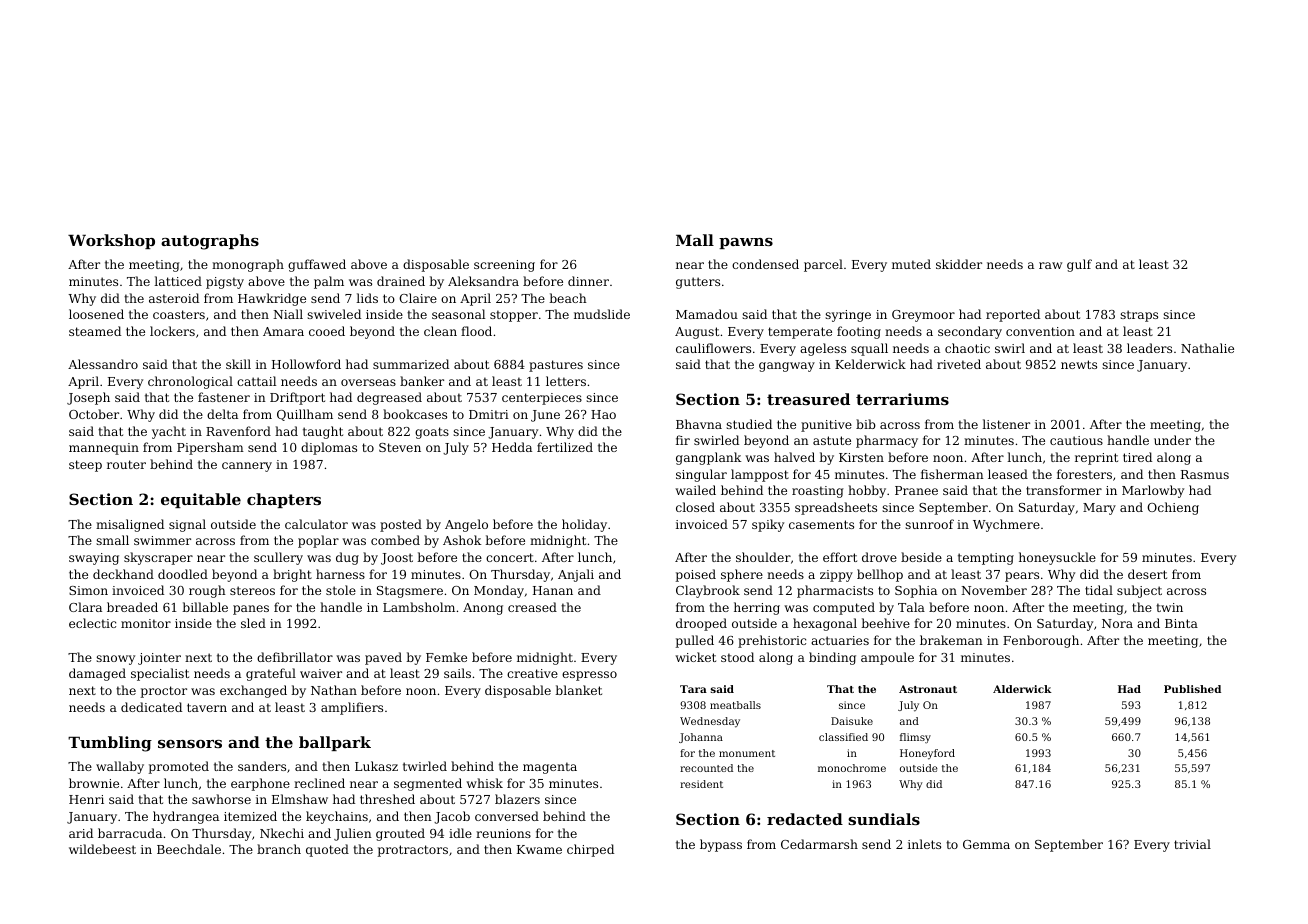 This document has width=1308, height=924. Describe the element at coordinates (825, 624) in the document. I see `hexagonal` at that location.
